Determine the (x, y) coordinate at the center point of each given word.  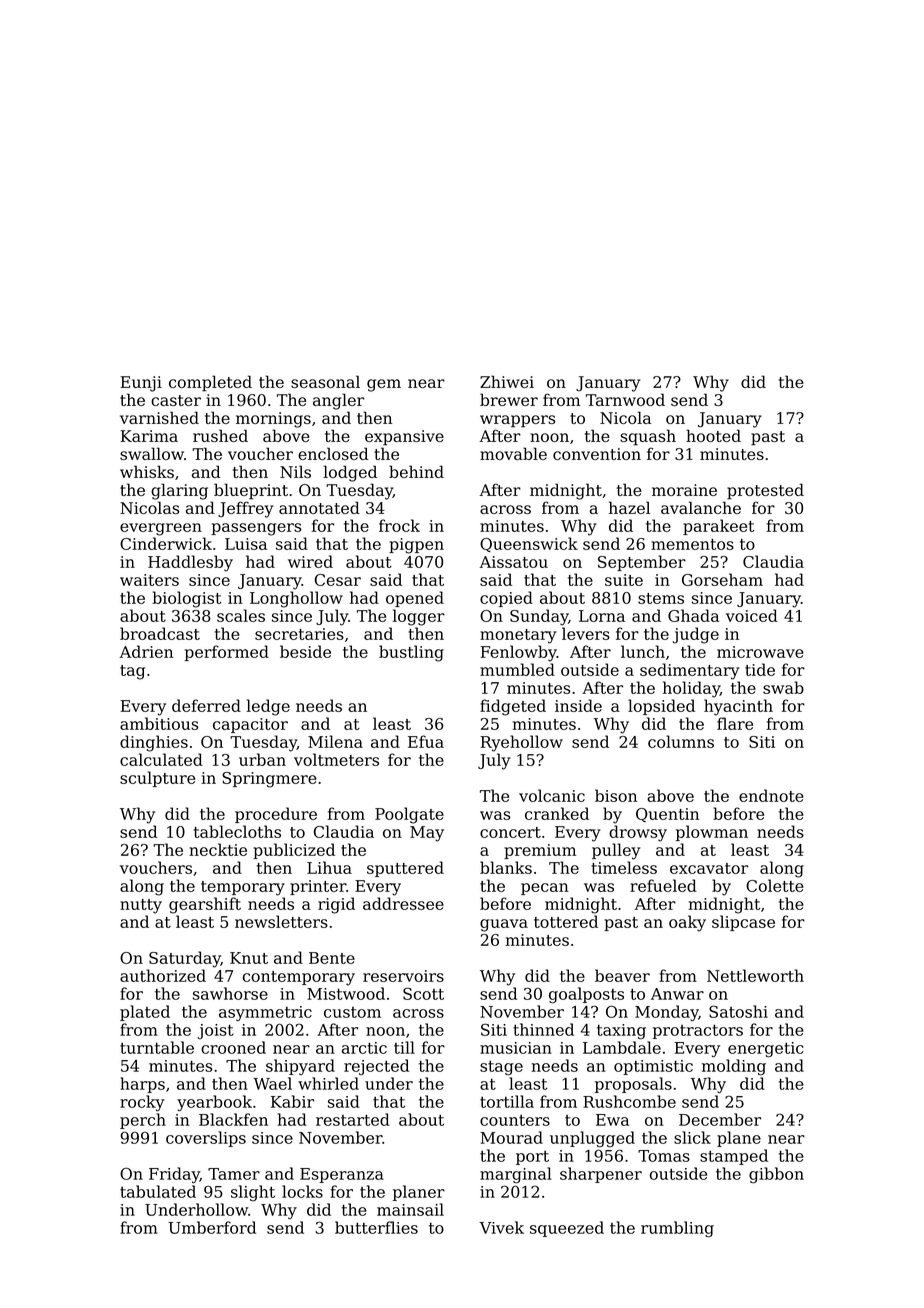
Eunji (141, 384)
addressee (403, 903)
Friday (174, 1175)
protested (765, 491)
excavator (709, 868)
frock (399, 525)
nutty (141, 906)
